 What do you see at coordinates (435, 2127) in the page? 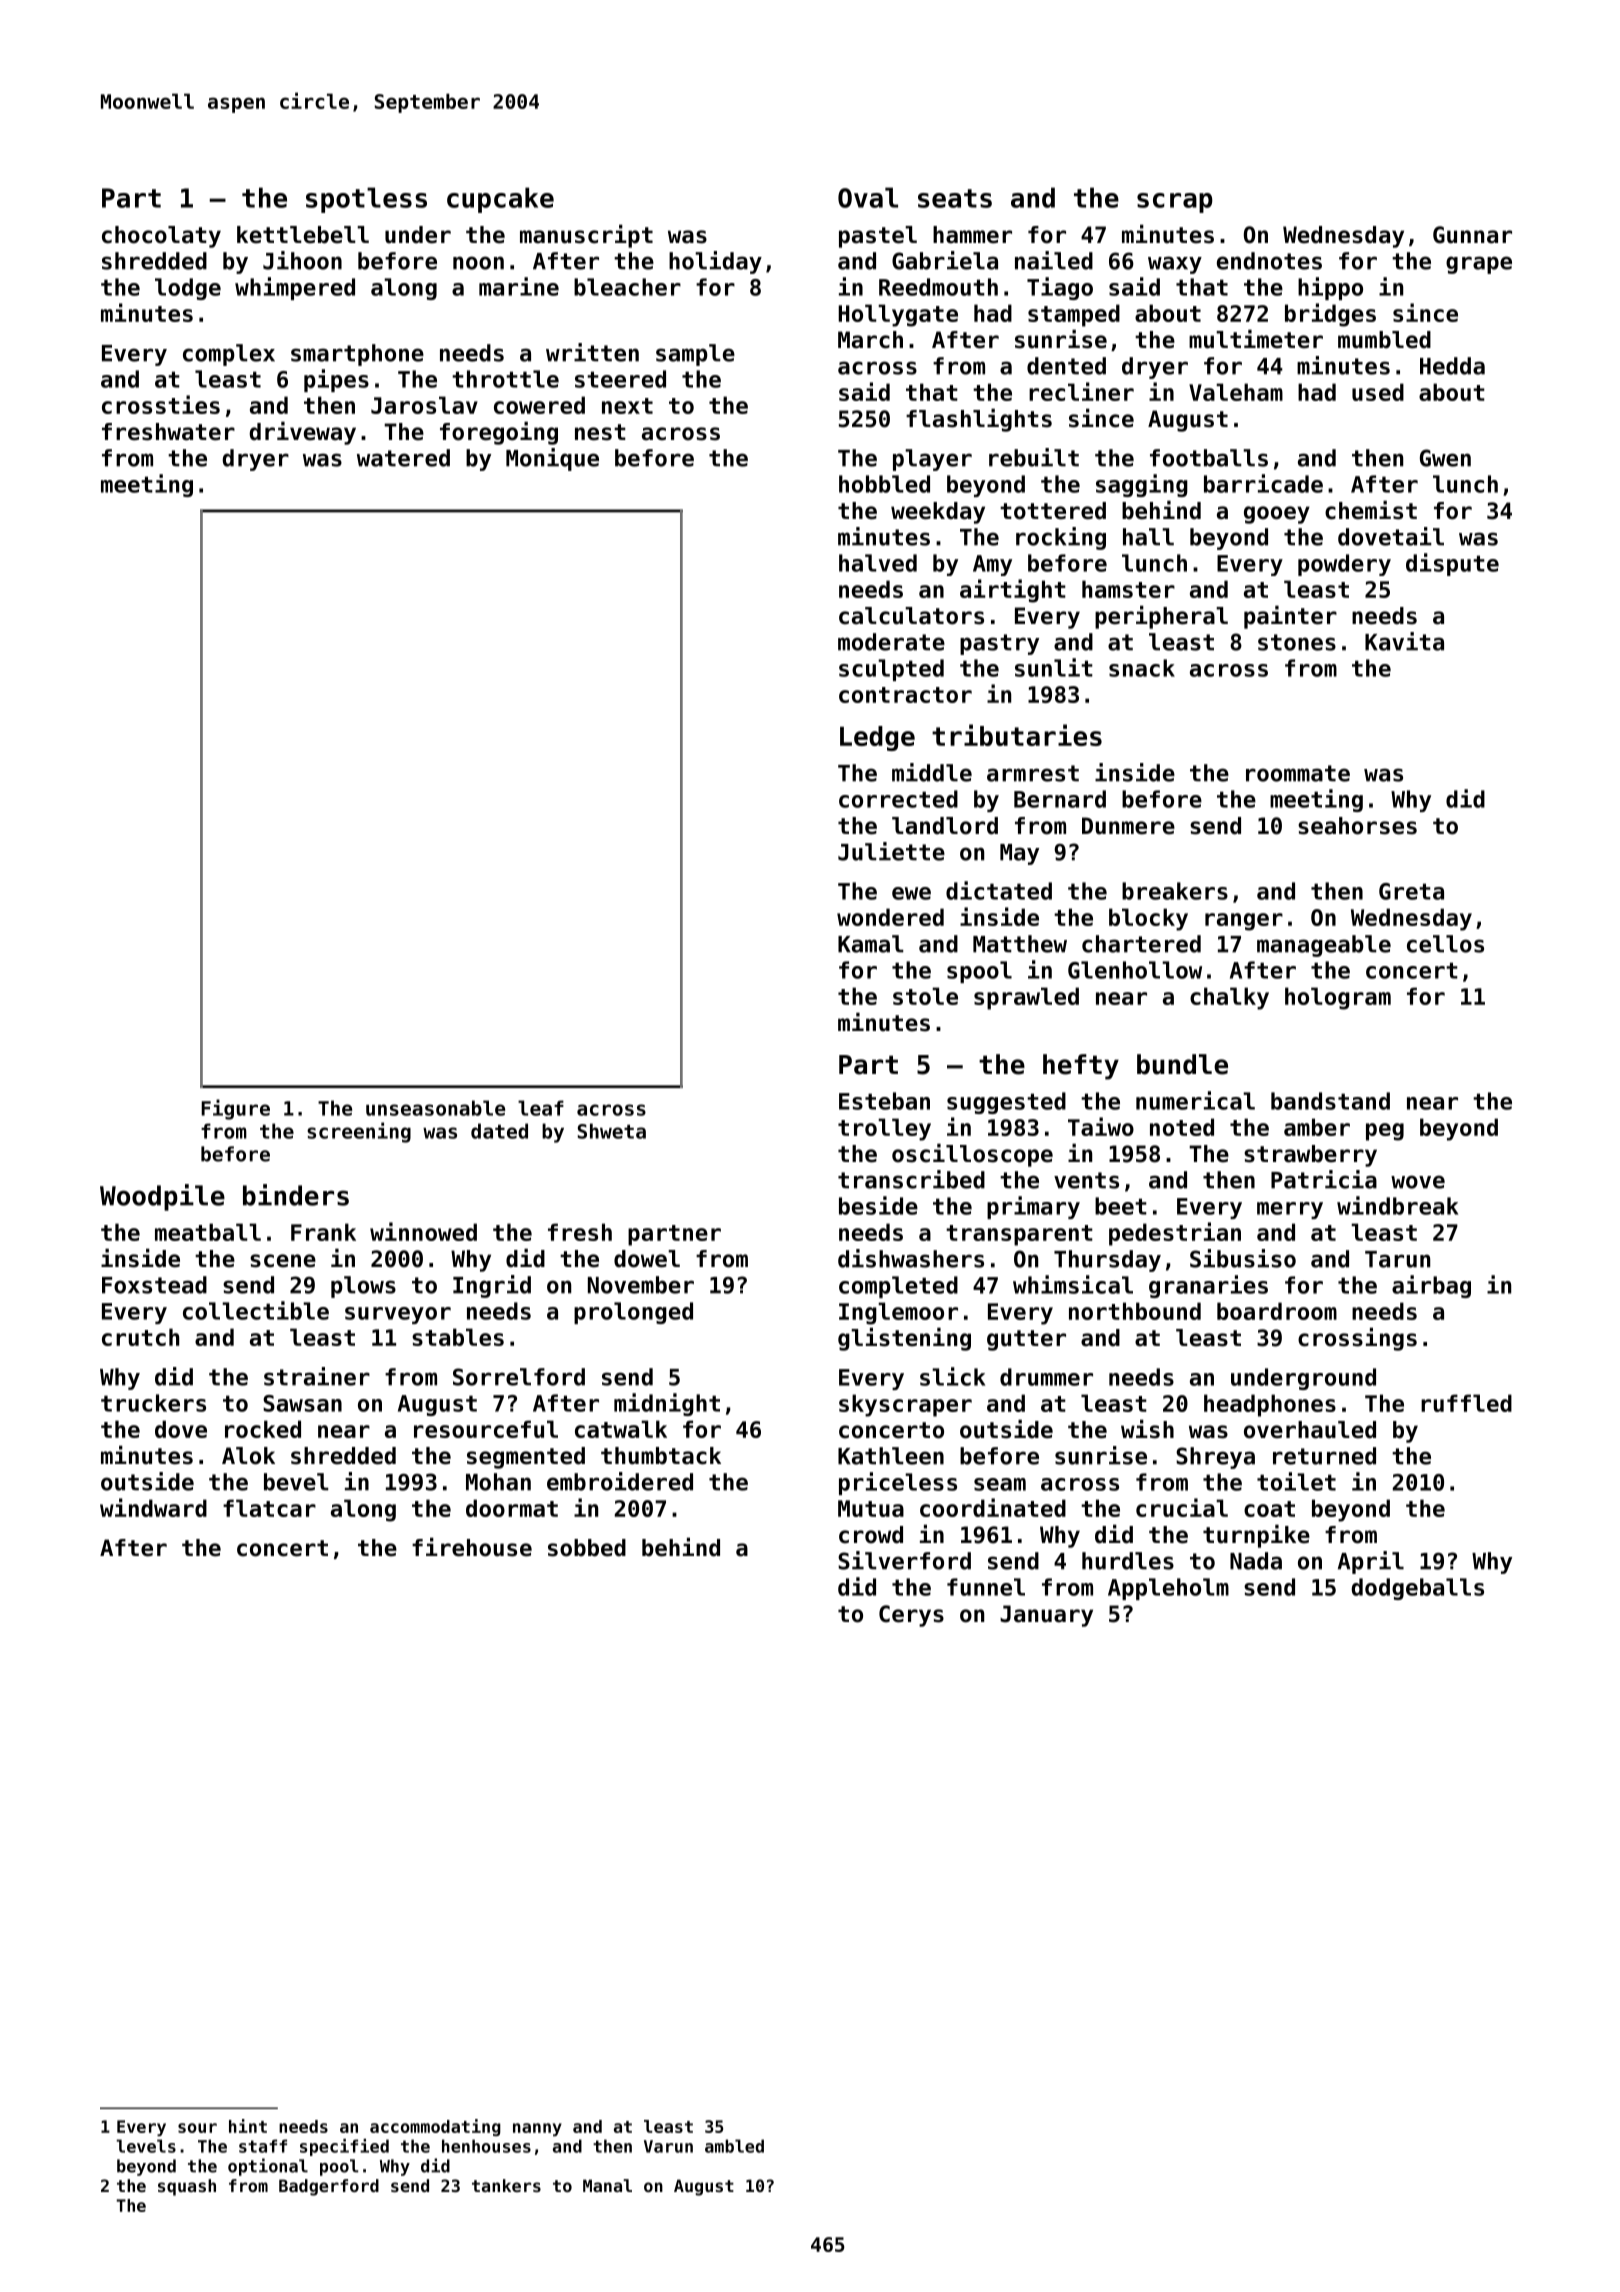
I see `accommodating` at bounding box center [435, 2127].
